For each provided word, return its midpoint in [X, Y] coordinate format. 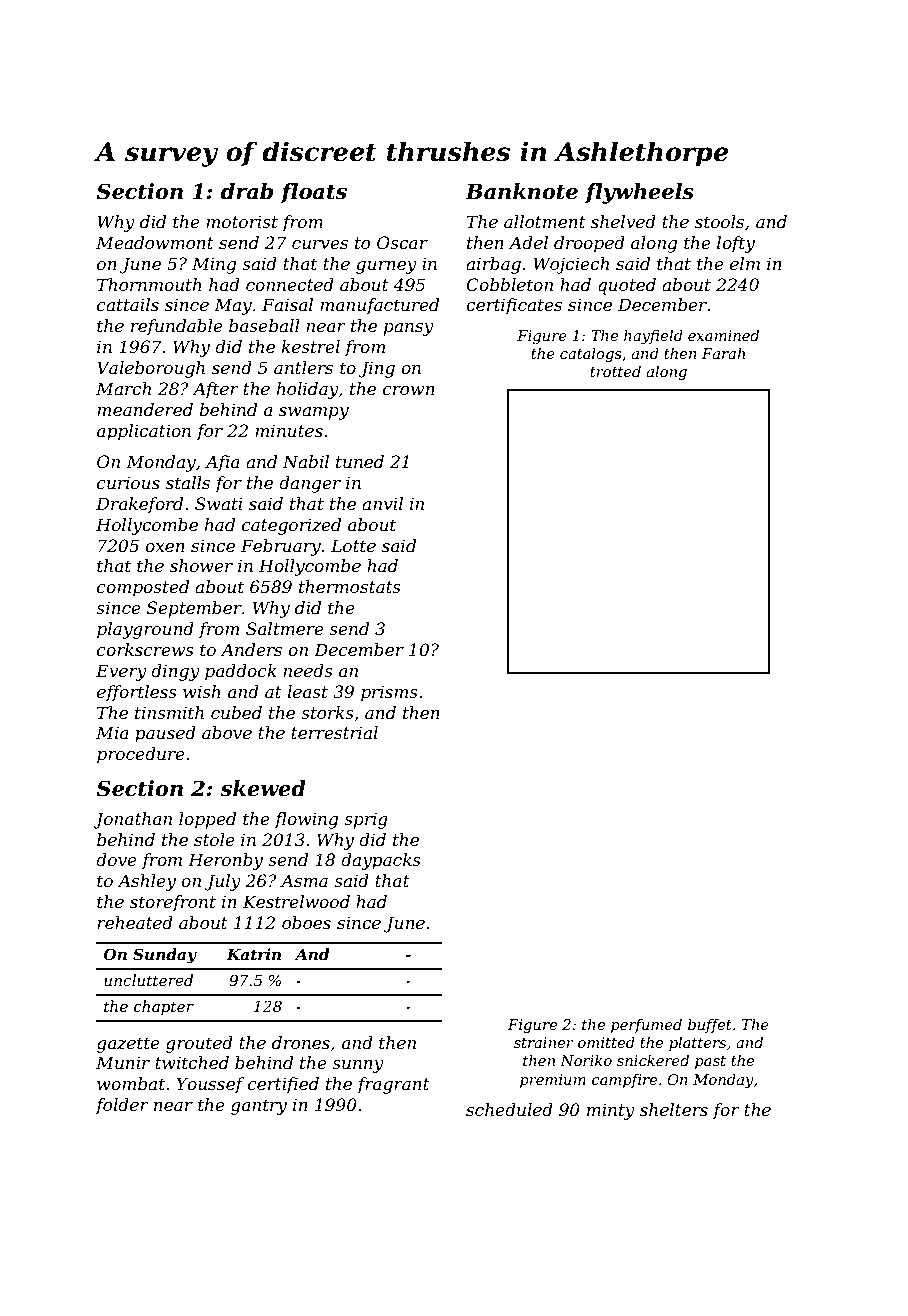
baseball [264, 325]
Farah [723, 353]
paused [165, 734]
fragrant [393, 1085]
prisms [389, 693]
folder [121, 1106]
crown [409, 390]
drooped [589, 244]
